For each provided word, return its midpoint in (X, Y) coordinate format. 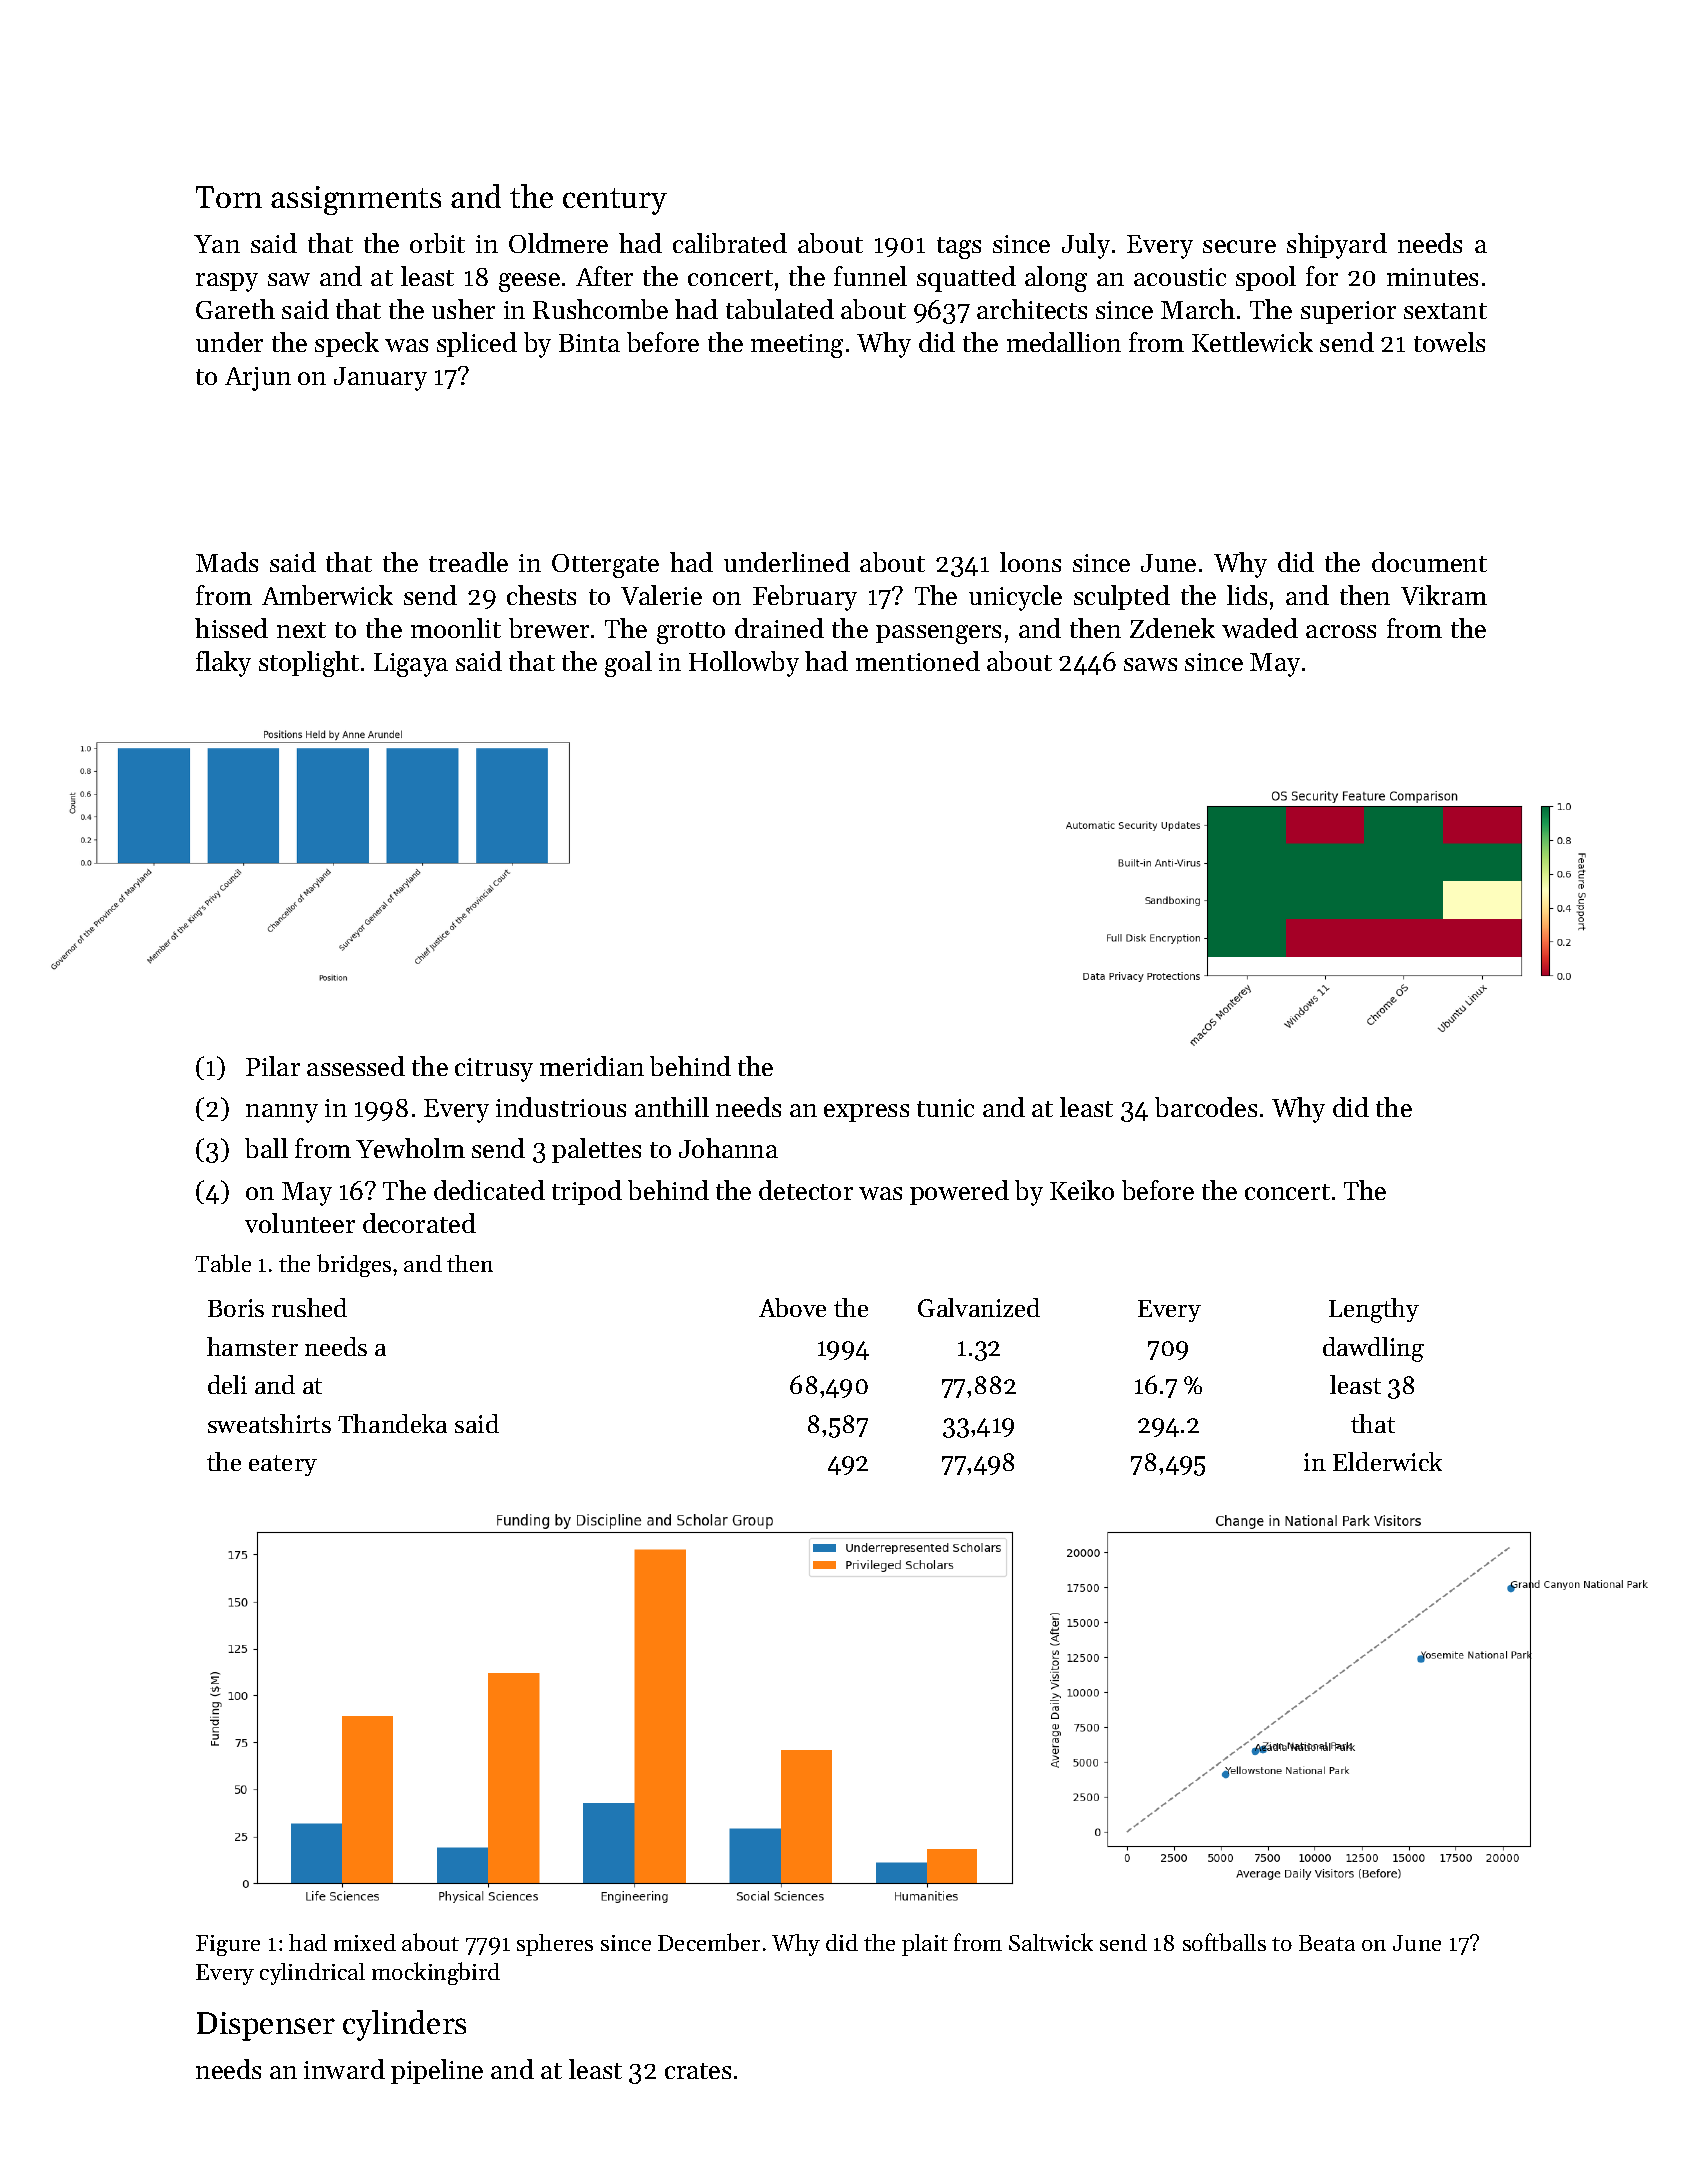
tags (959, 248)
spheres (555, 1945)
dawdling (1373, 1349)
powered (959, 1192)
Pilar (273, 1066)
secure (1239, 246)
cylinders (404, 2025)
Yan (217, 244)
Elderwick (1387, 1461)
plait (925, 1945)
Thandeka (392, 1423)
